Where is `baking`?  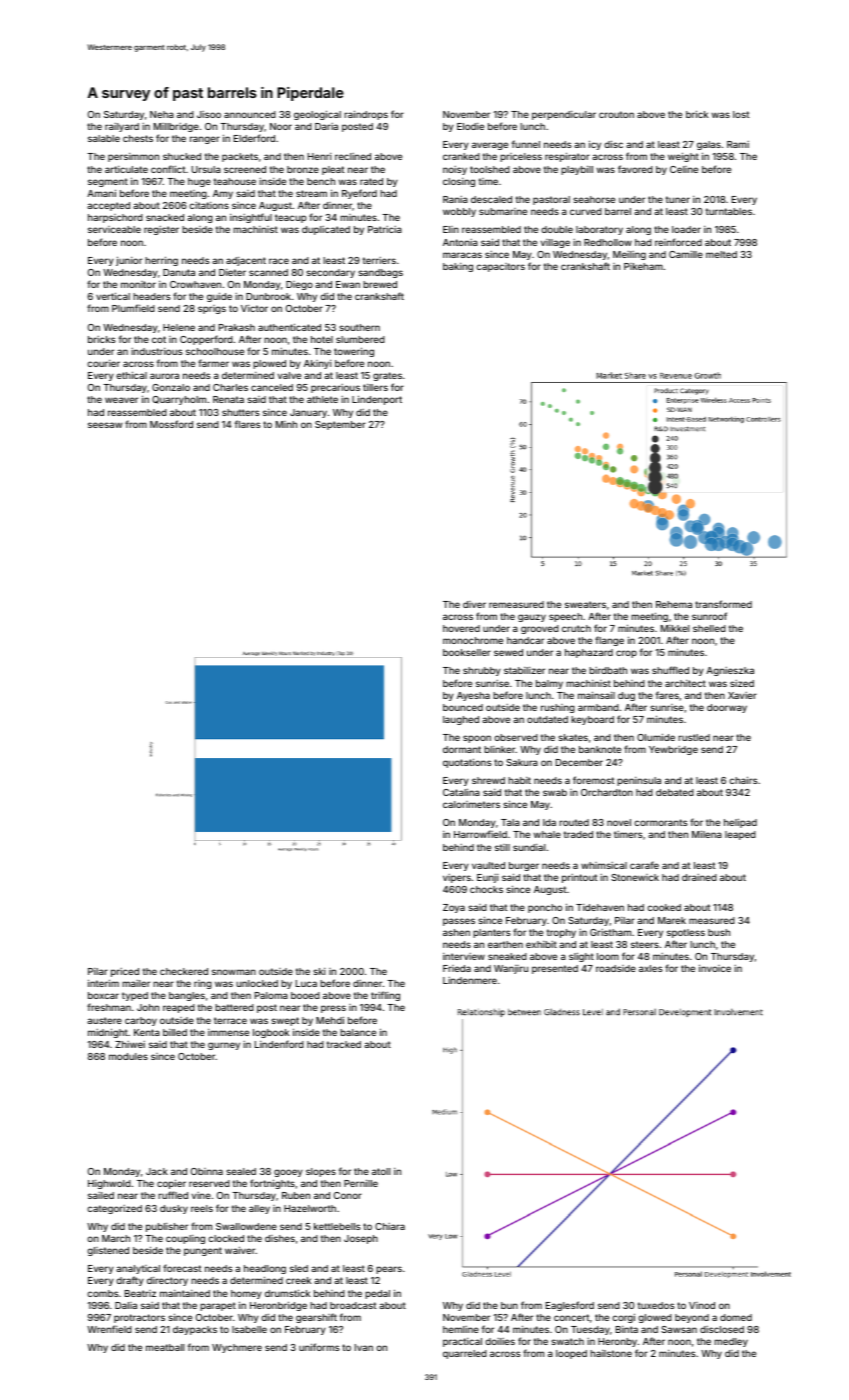
baking is located at coordinates (458, 267).
